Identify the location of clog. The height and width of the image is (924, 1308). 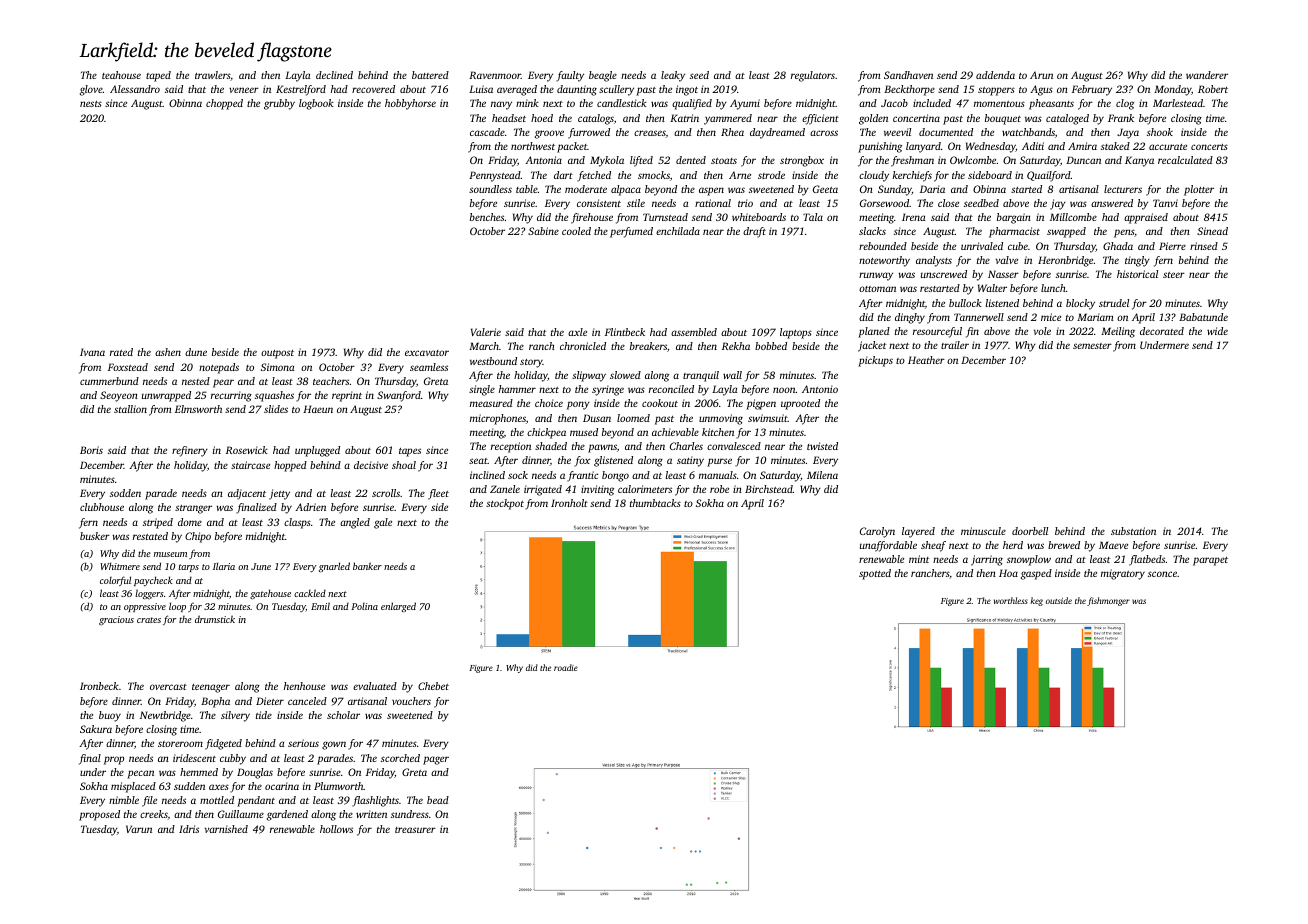
(1125, 104).
